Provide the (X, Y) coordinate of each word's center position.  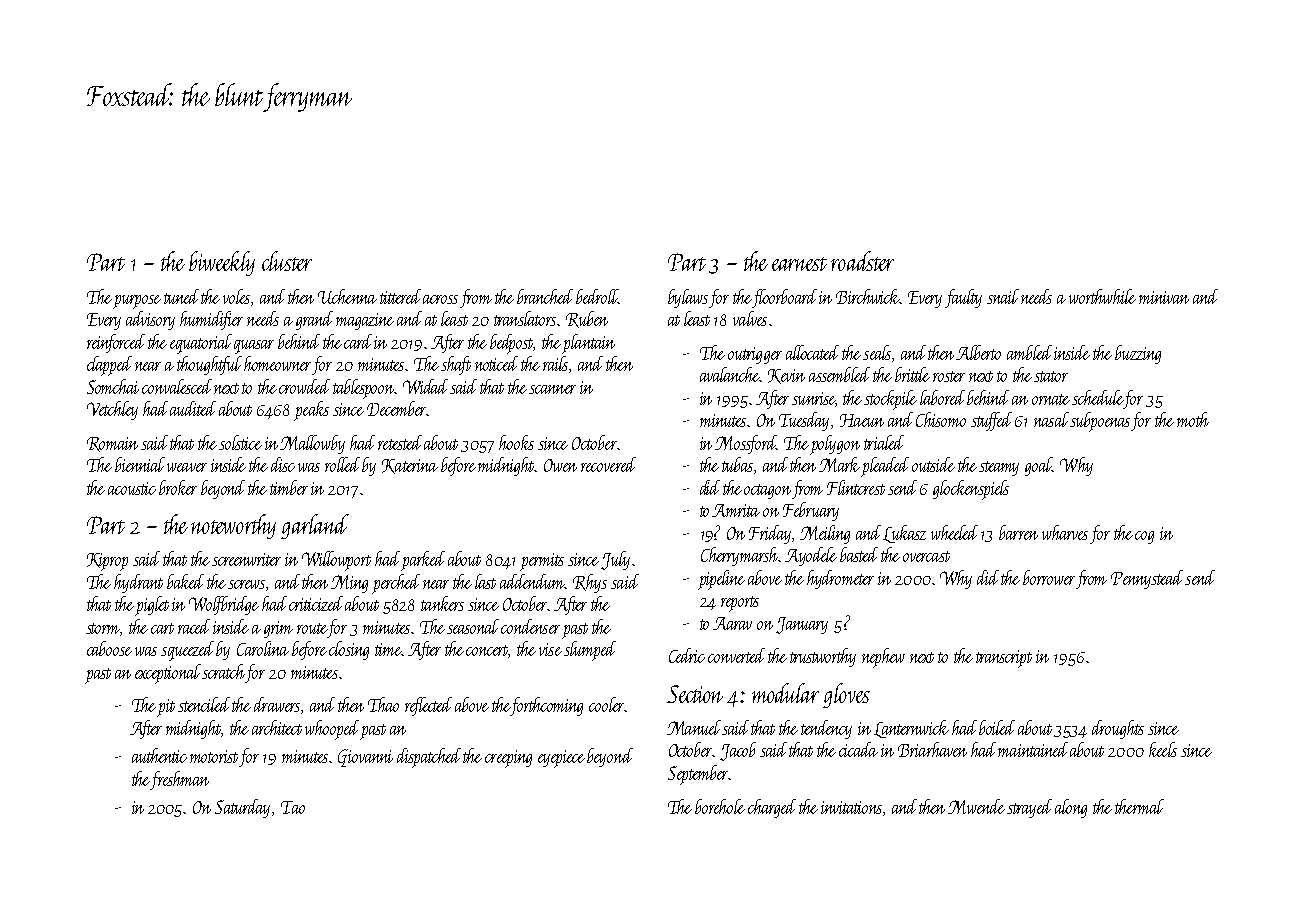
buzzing (1138, 354)
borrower (1049, 577)
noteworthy (233, 526)
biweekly (222, 263)
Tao (293, 807)
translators (525, 318)
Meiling (825, 534)
